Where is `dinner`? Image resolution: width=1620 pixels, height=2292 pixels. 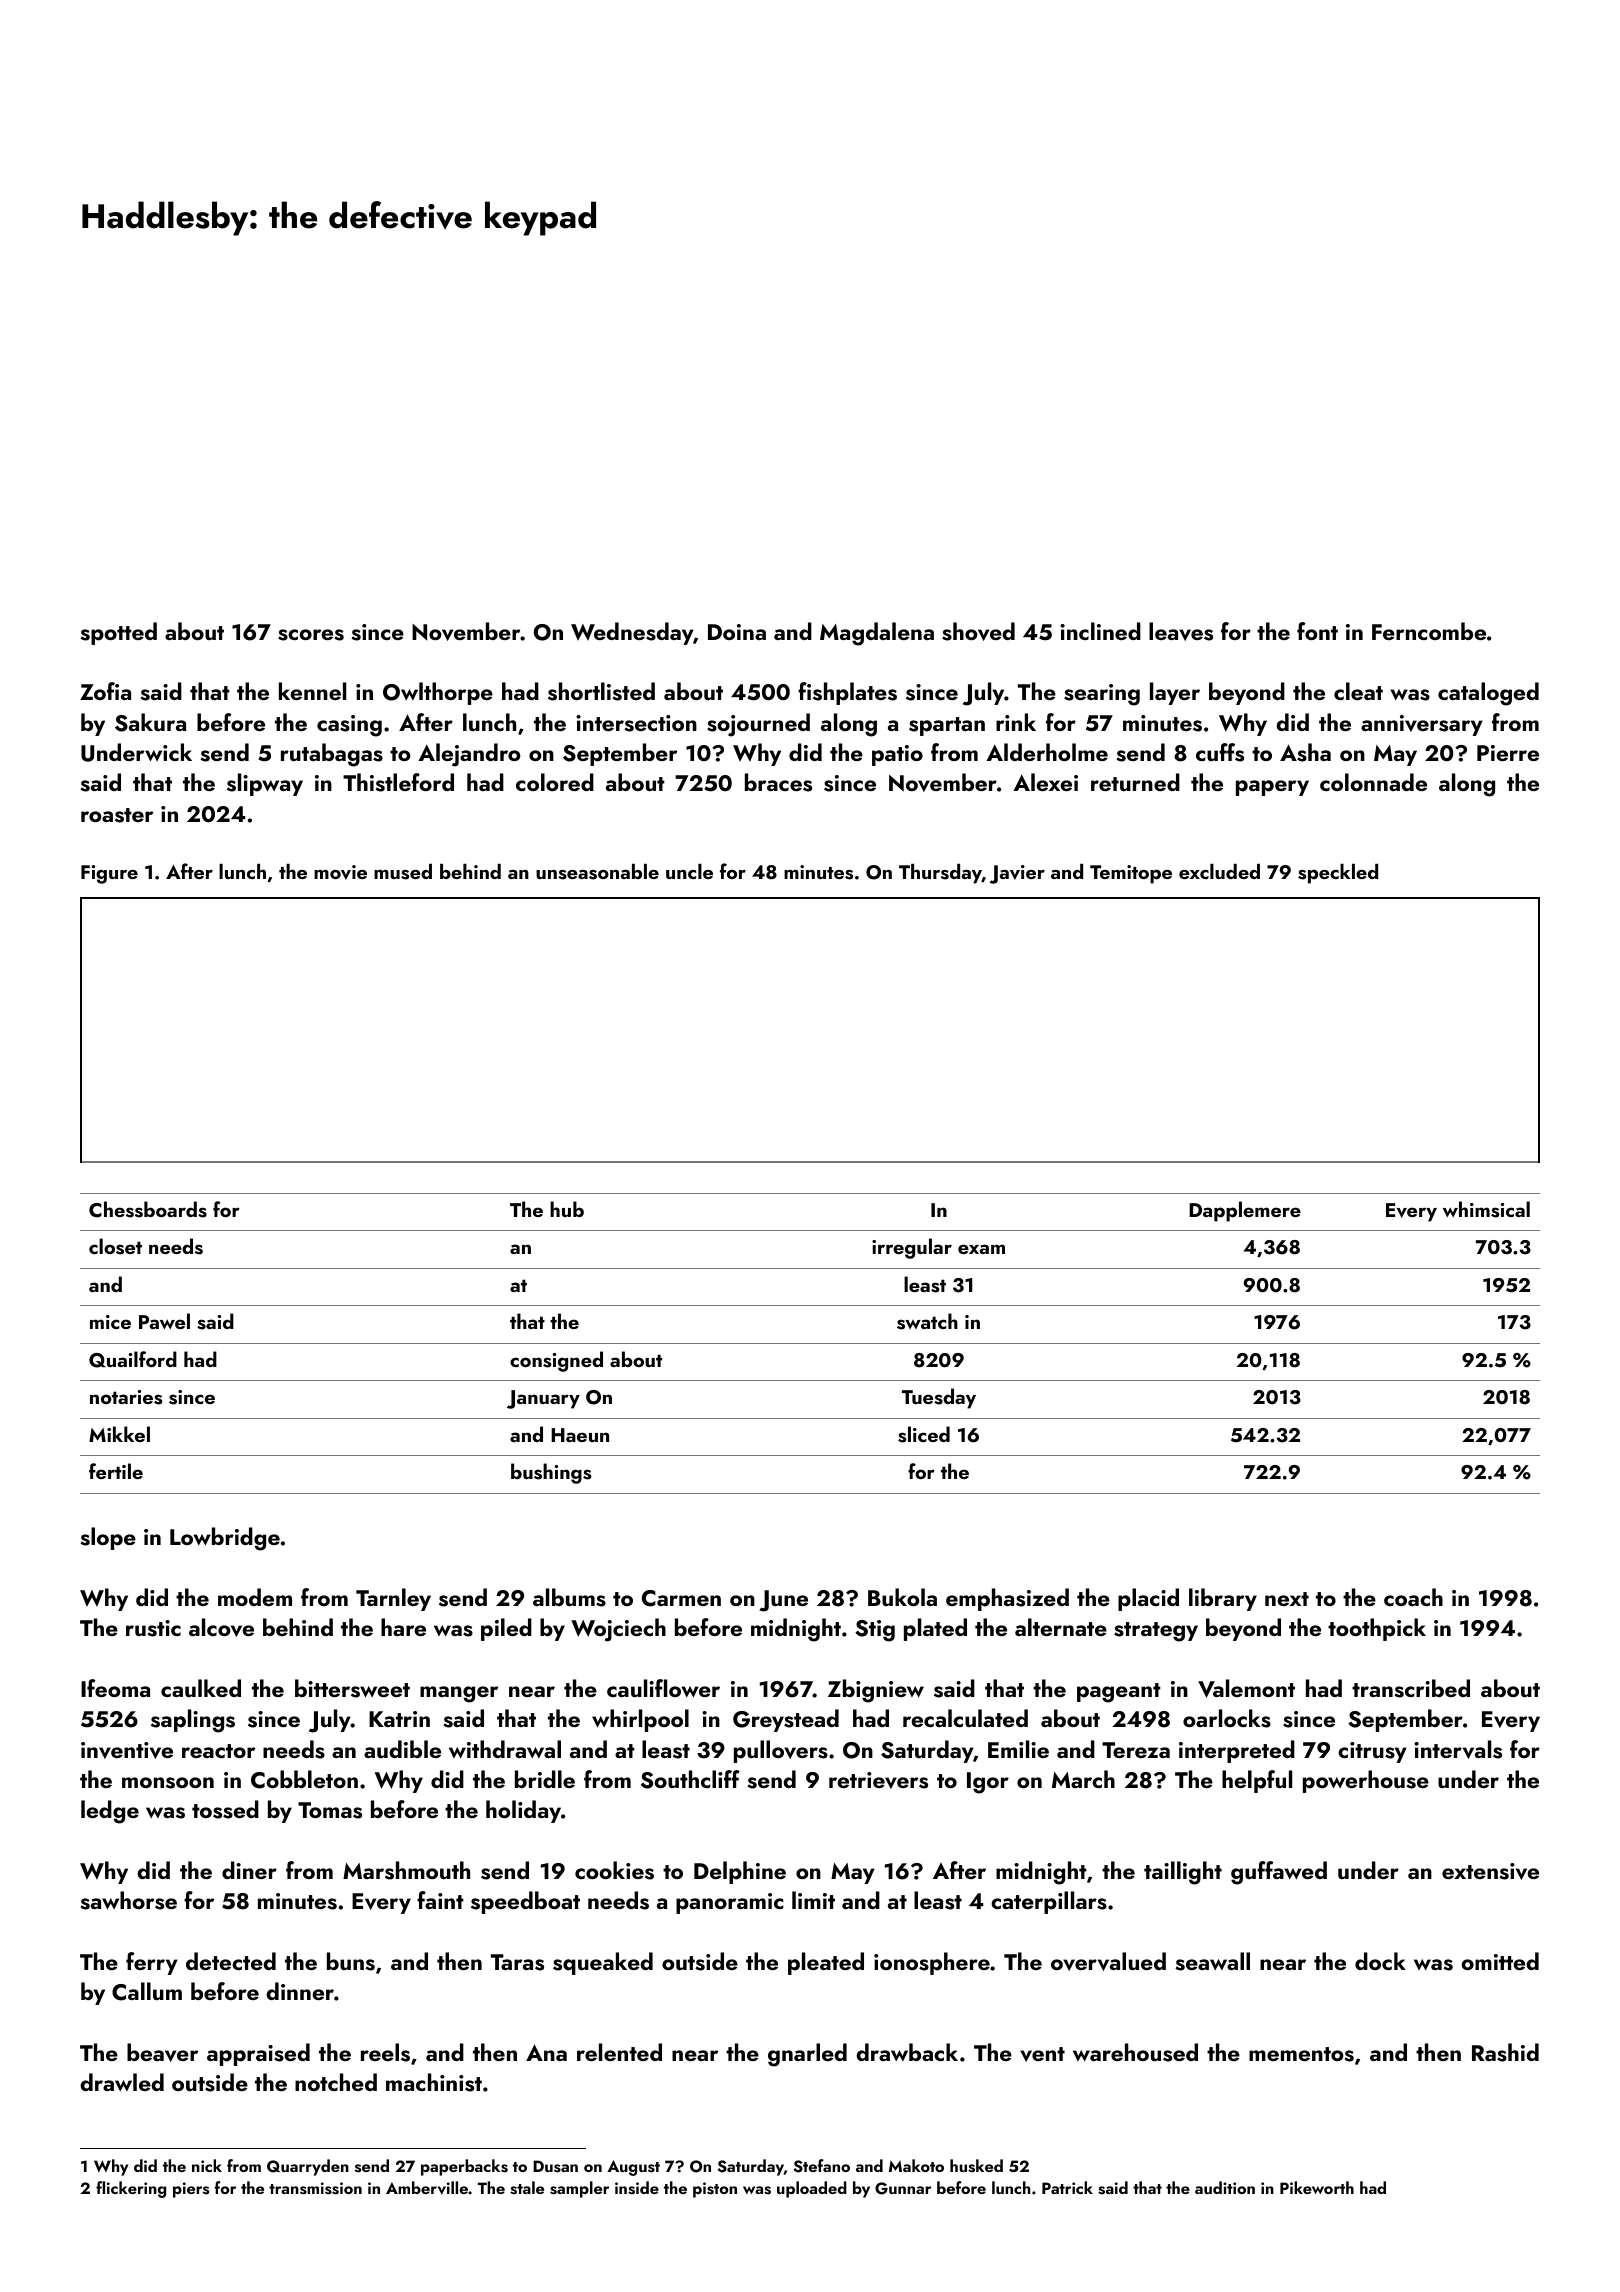
dinner is located at coordinates (300, 1991).
